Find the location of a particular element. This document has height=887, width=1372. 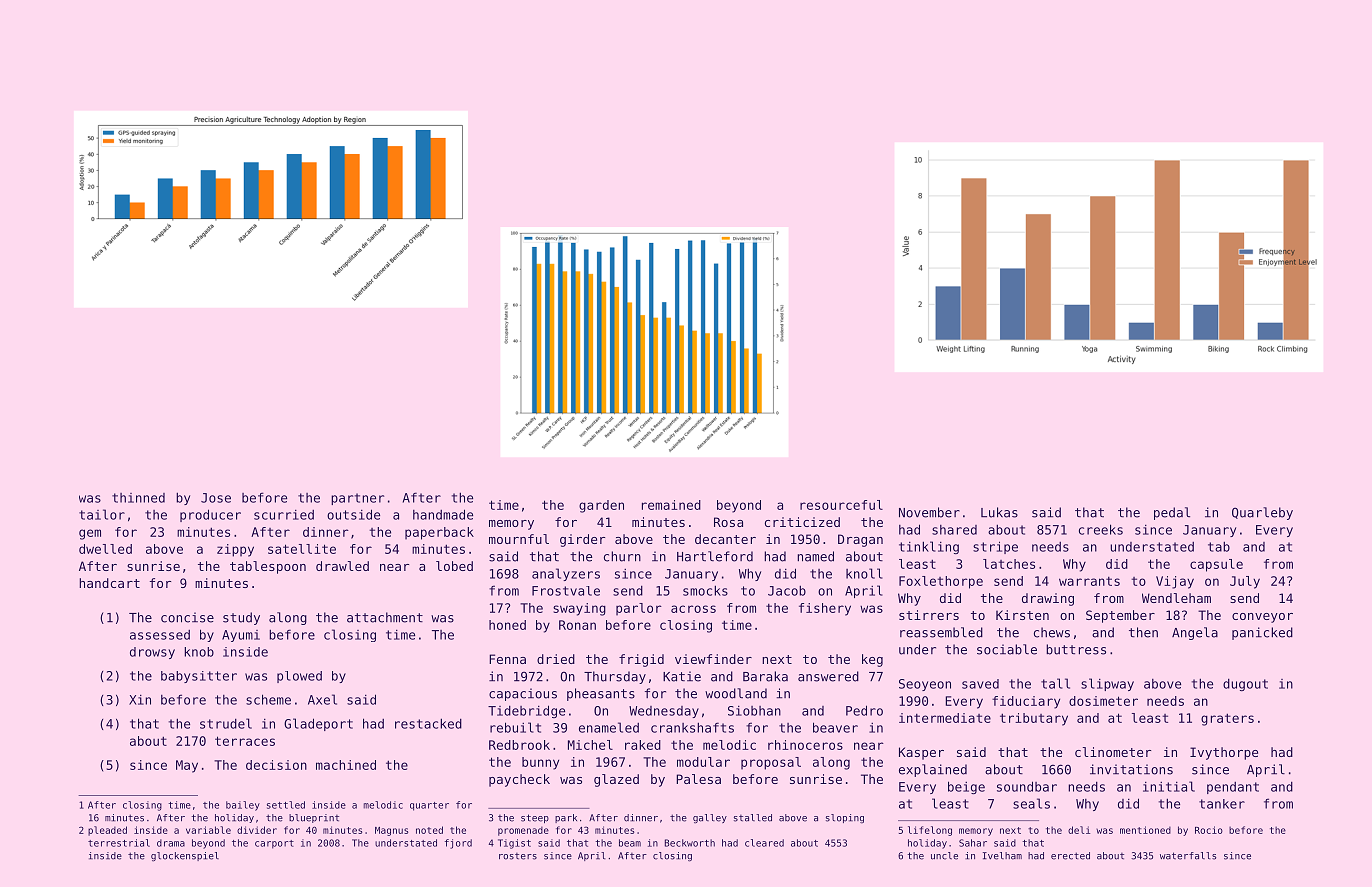

frigid is located at coordinates (641, 660).
